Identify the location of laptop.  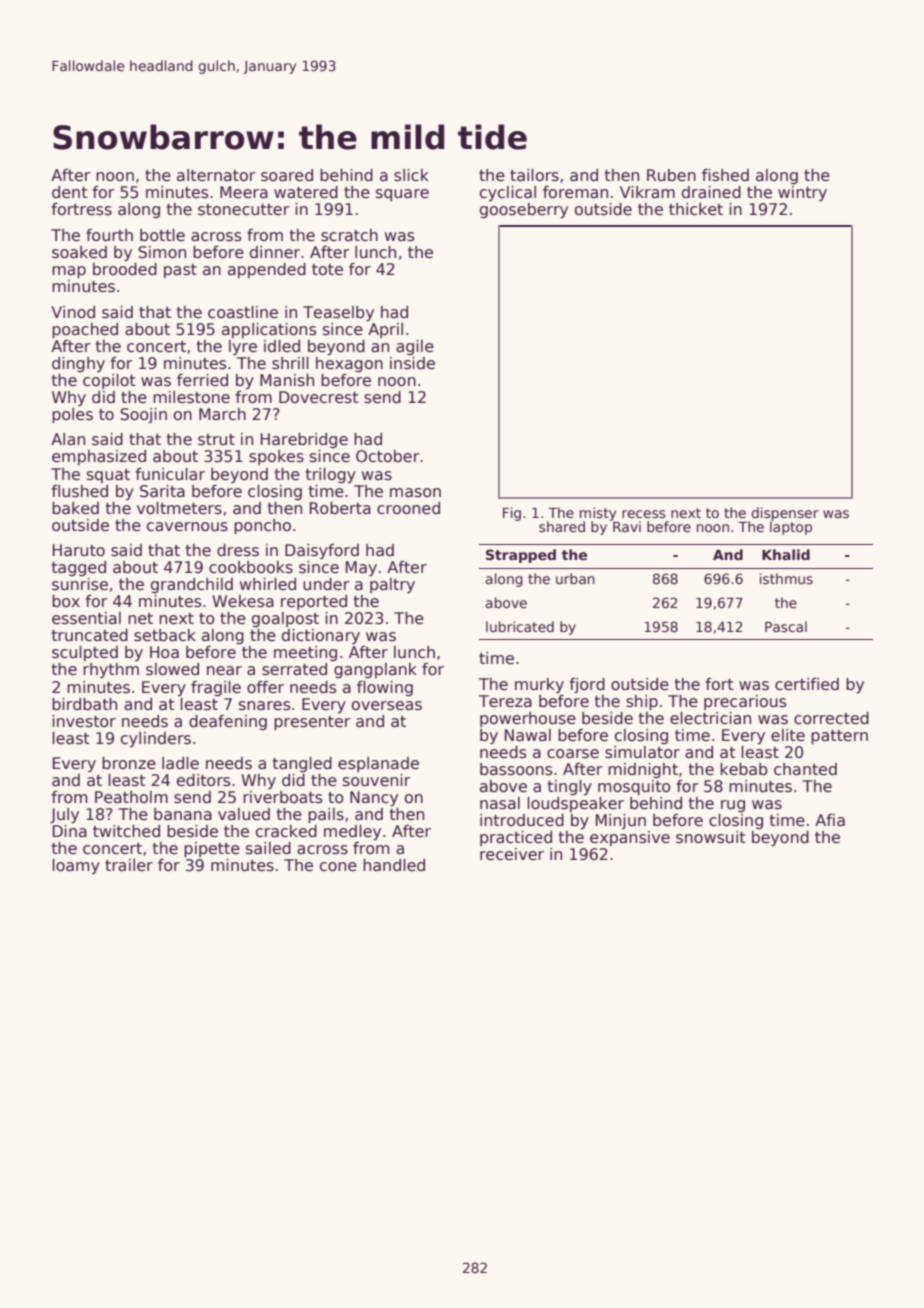
(791, 528).
